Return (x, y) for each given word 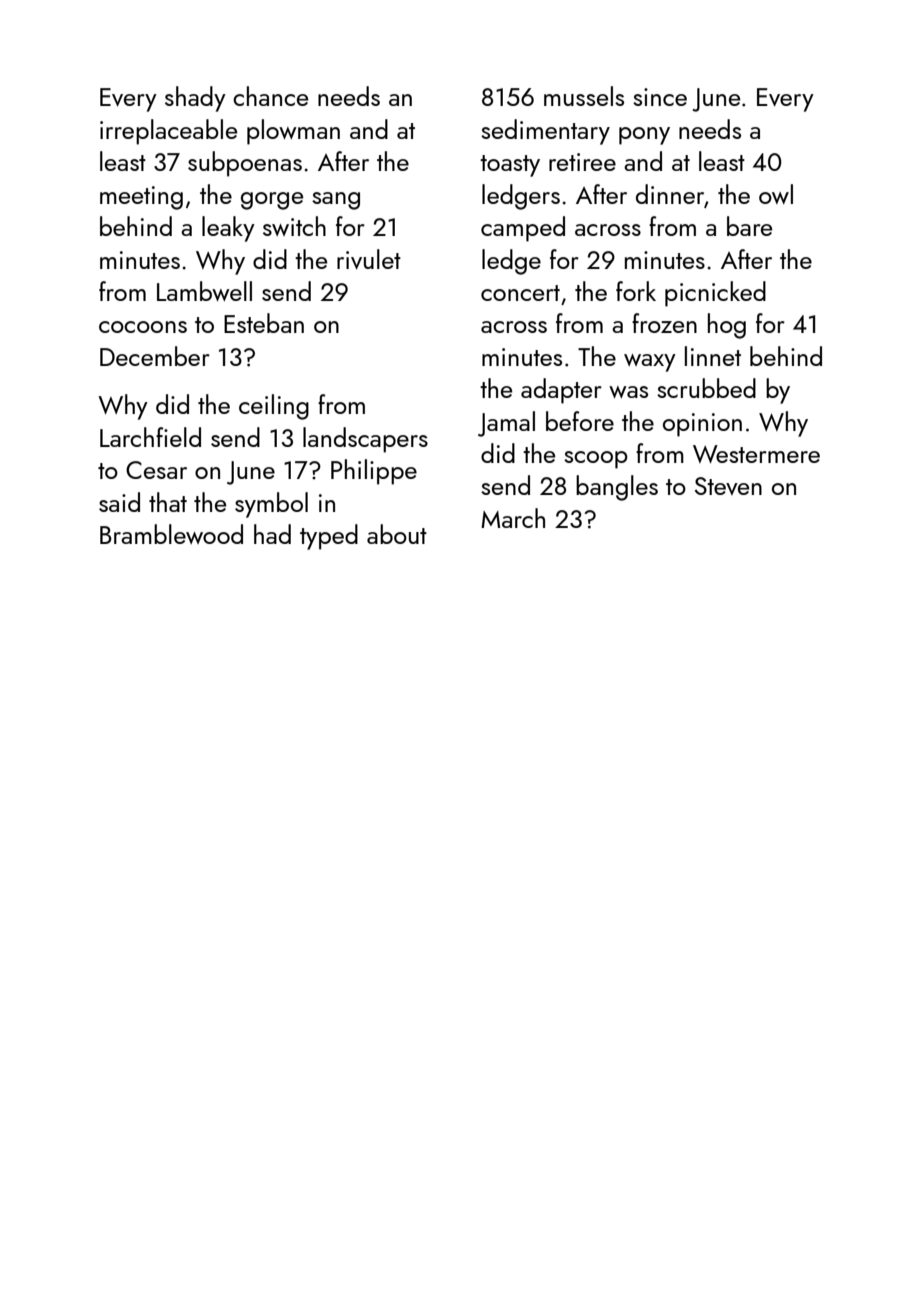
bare (749, 226)
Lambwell (204, 291)
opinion (702, 425)
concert (520, 293)
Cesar (156, 470)
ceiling (274, 407)
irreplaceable (168, 132)
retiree (582, 162)
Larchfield (150, 437)
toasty (510, 166)
